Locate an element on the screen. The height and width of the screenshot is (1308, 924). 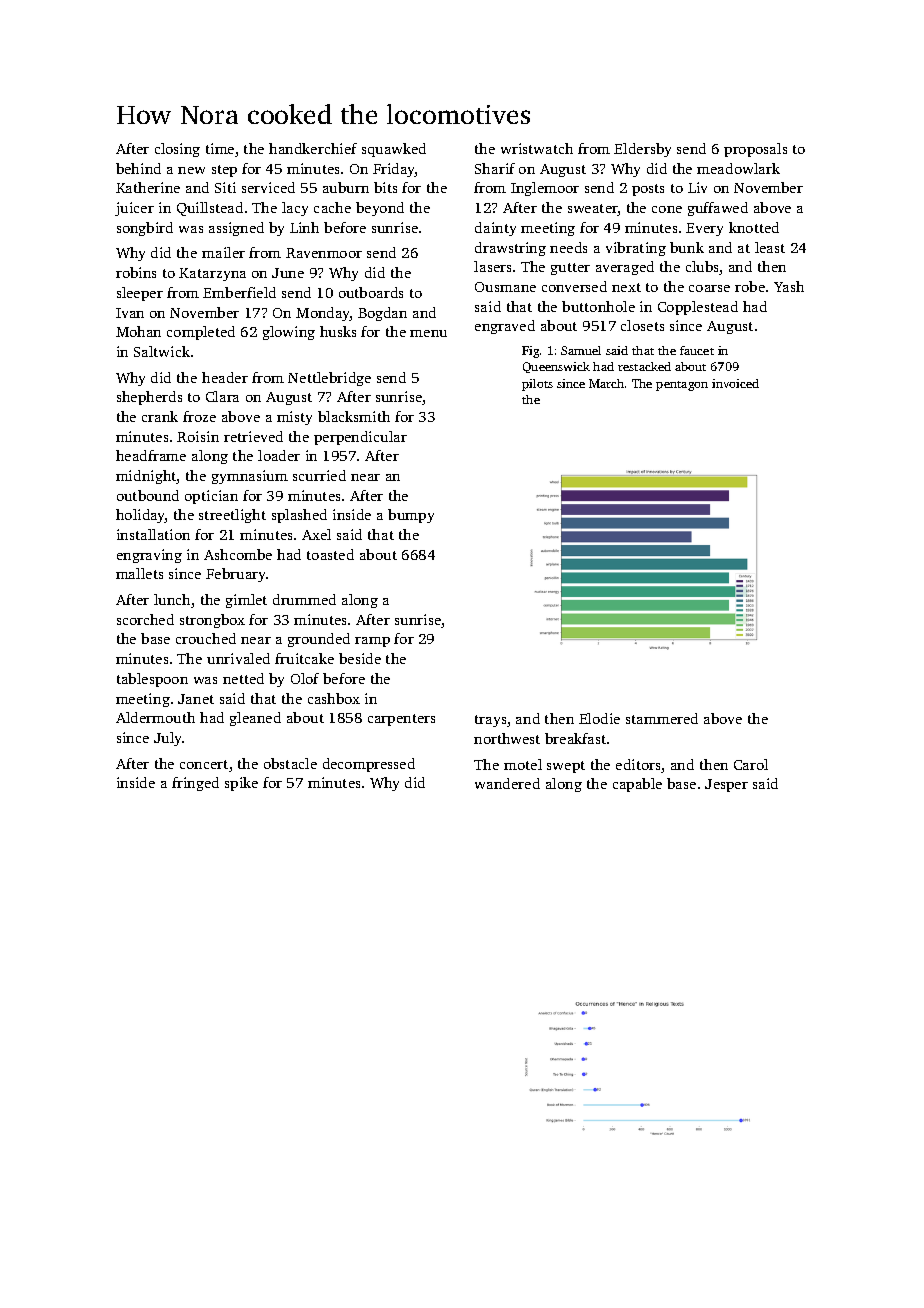
pentagon is located at coordinates (682, 386).
